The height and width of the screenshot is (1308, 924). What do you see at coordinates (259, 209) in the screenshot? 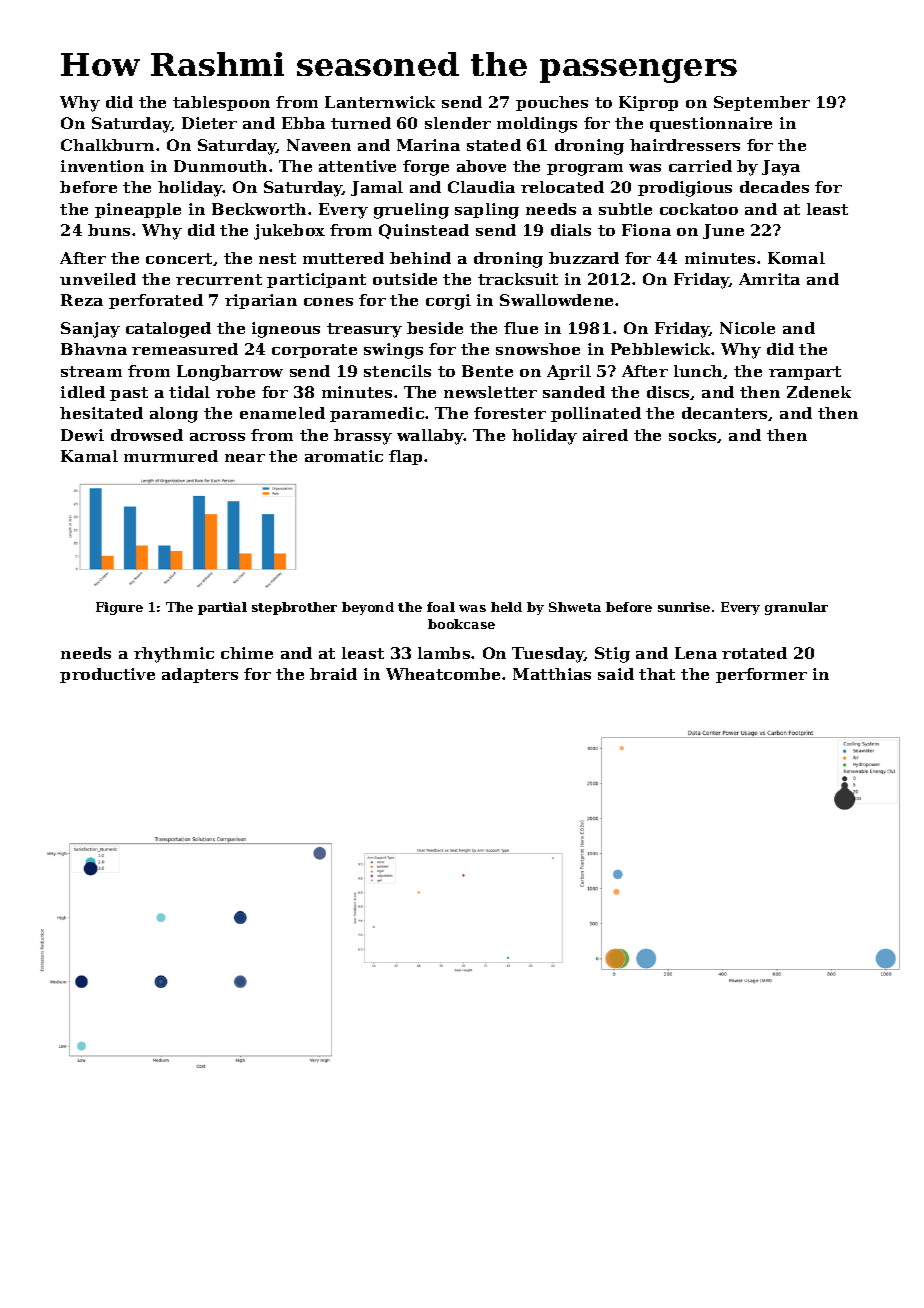
I see `Beckworth` at bounding box center [259, 209].
